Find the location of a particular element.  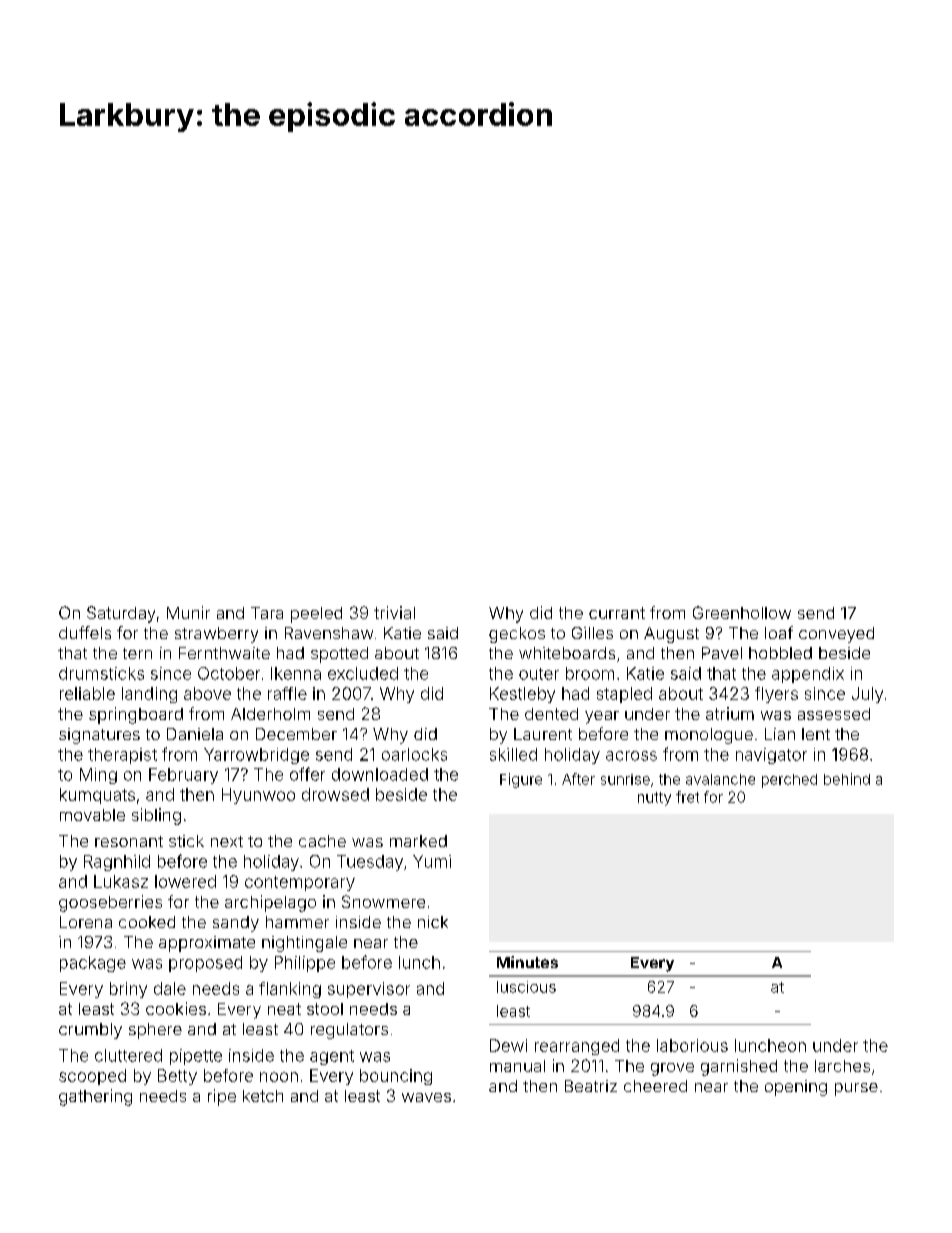

year is located at coordinates (602, 717).
